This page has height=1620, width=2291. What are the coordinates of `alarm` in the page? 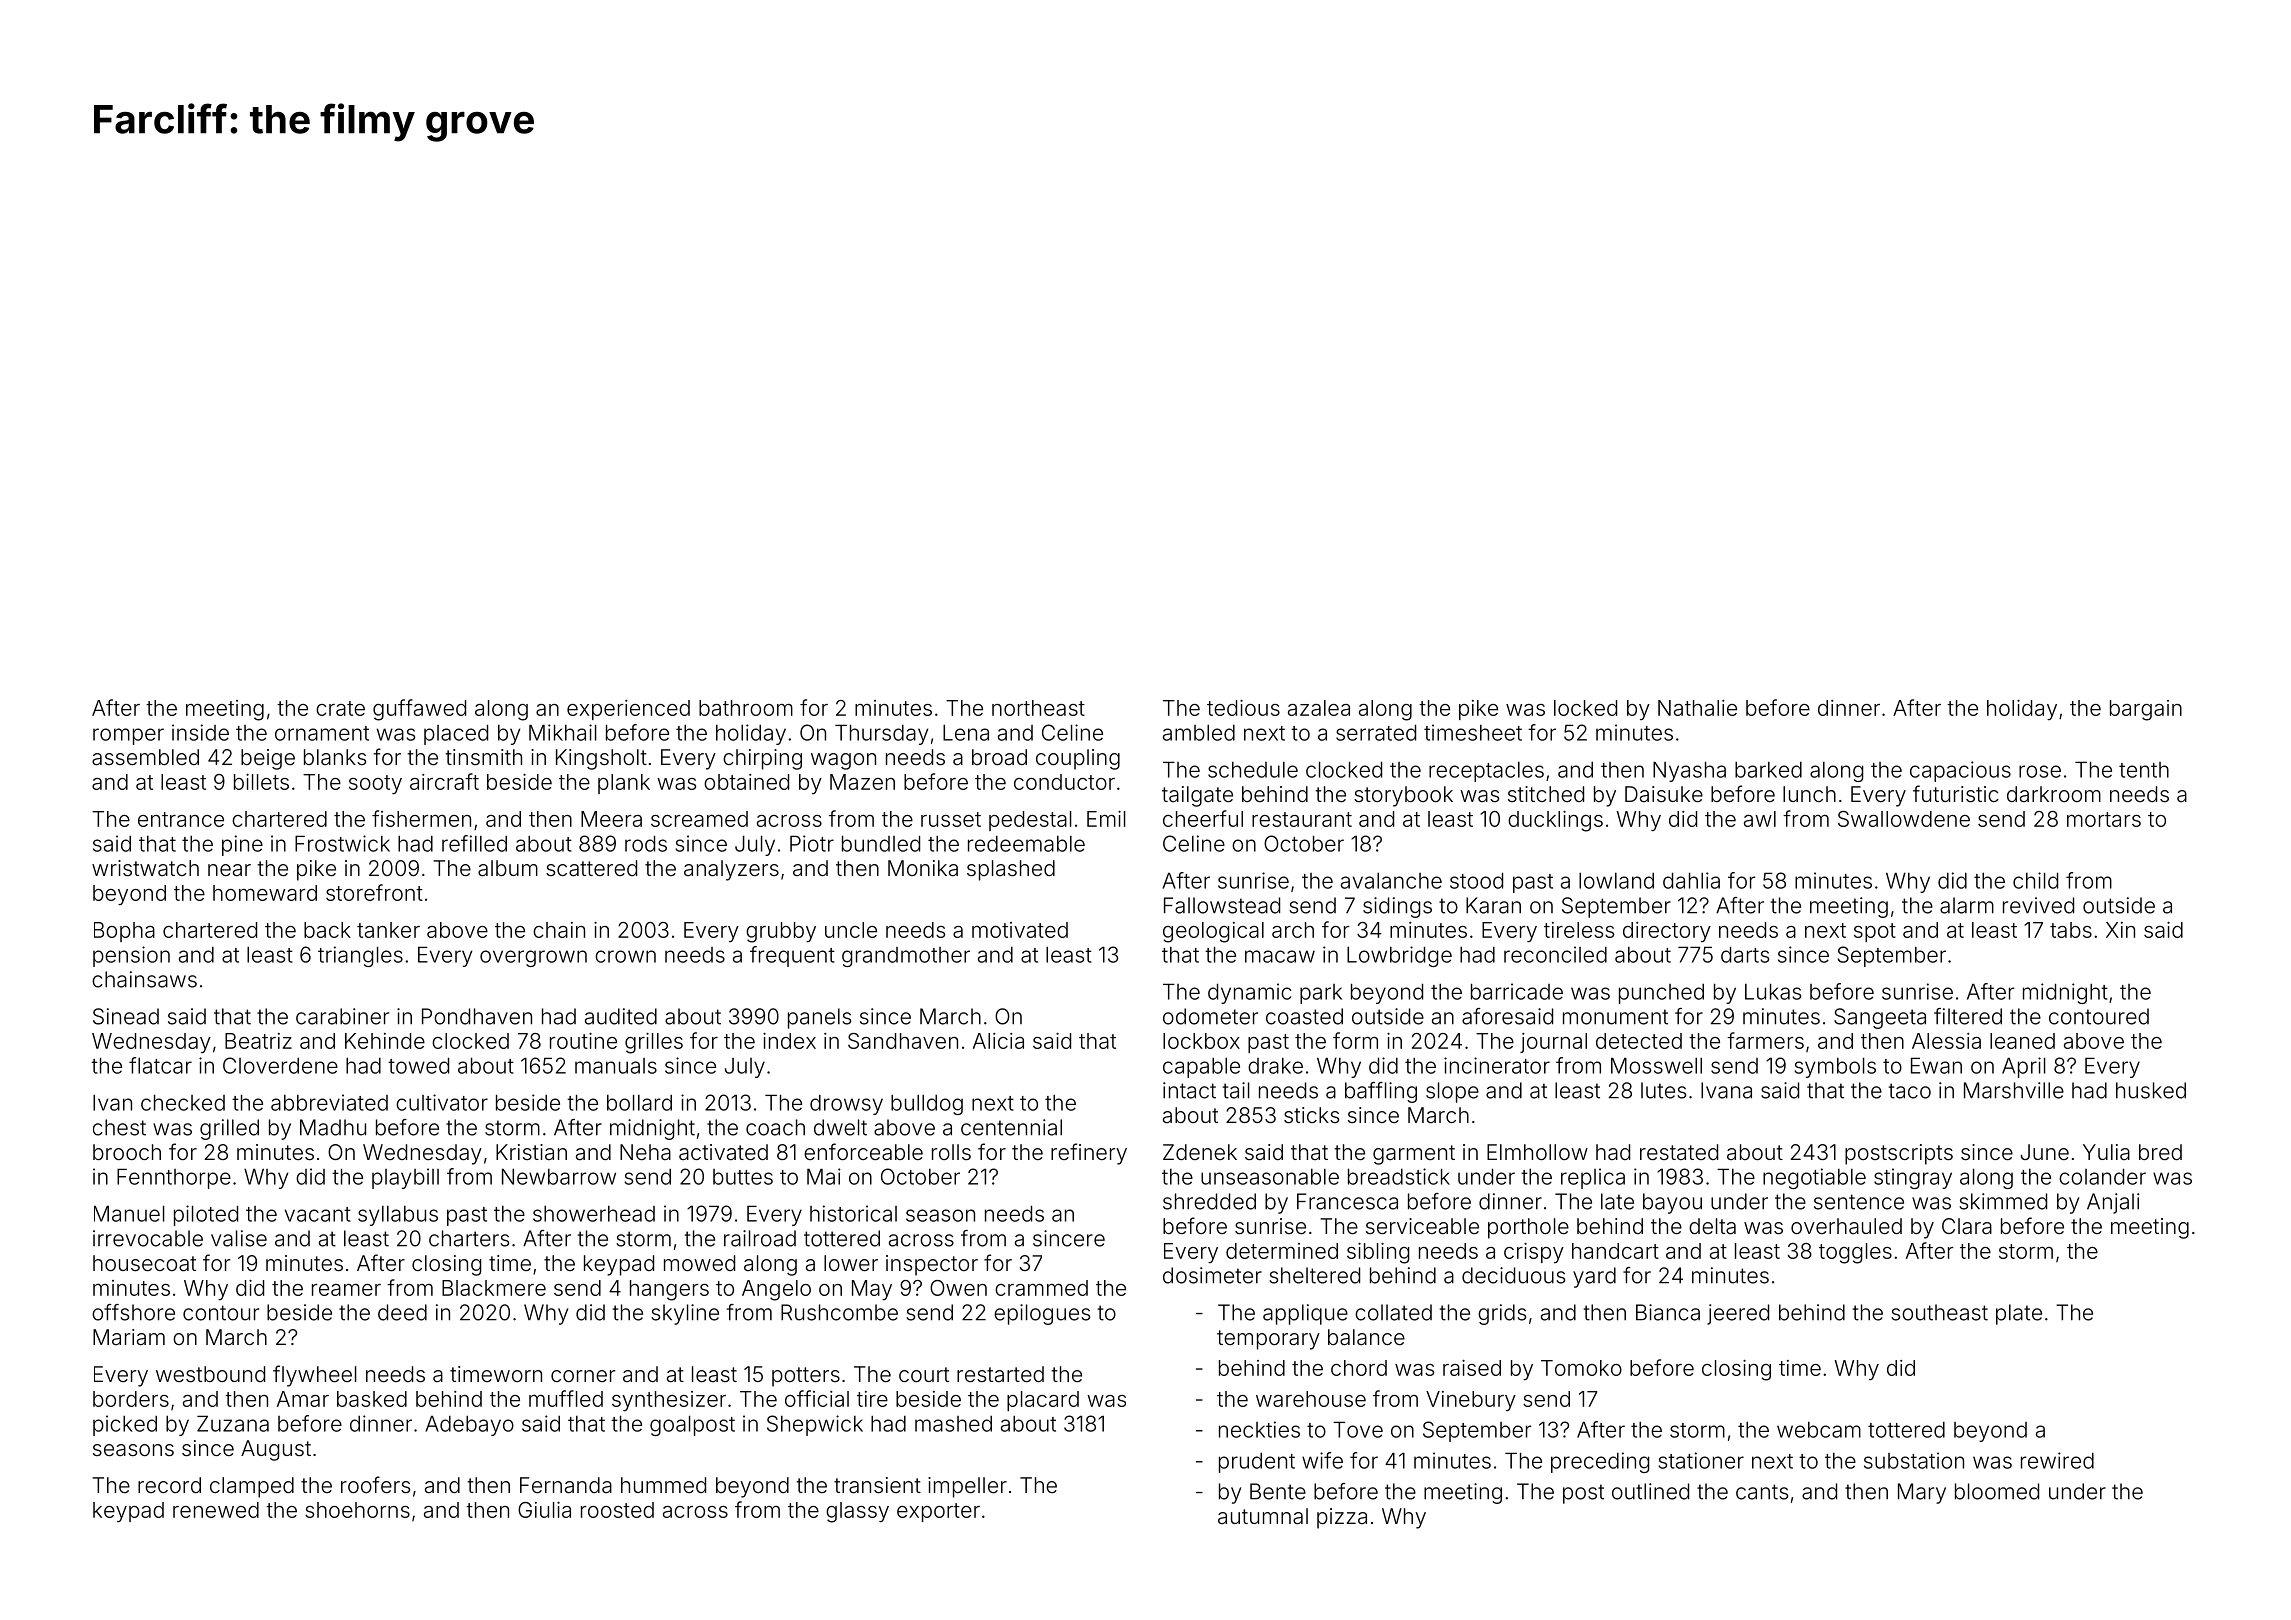 It's located at (1967, 905).
